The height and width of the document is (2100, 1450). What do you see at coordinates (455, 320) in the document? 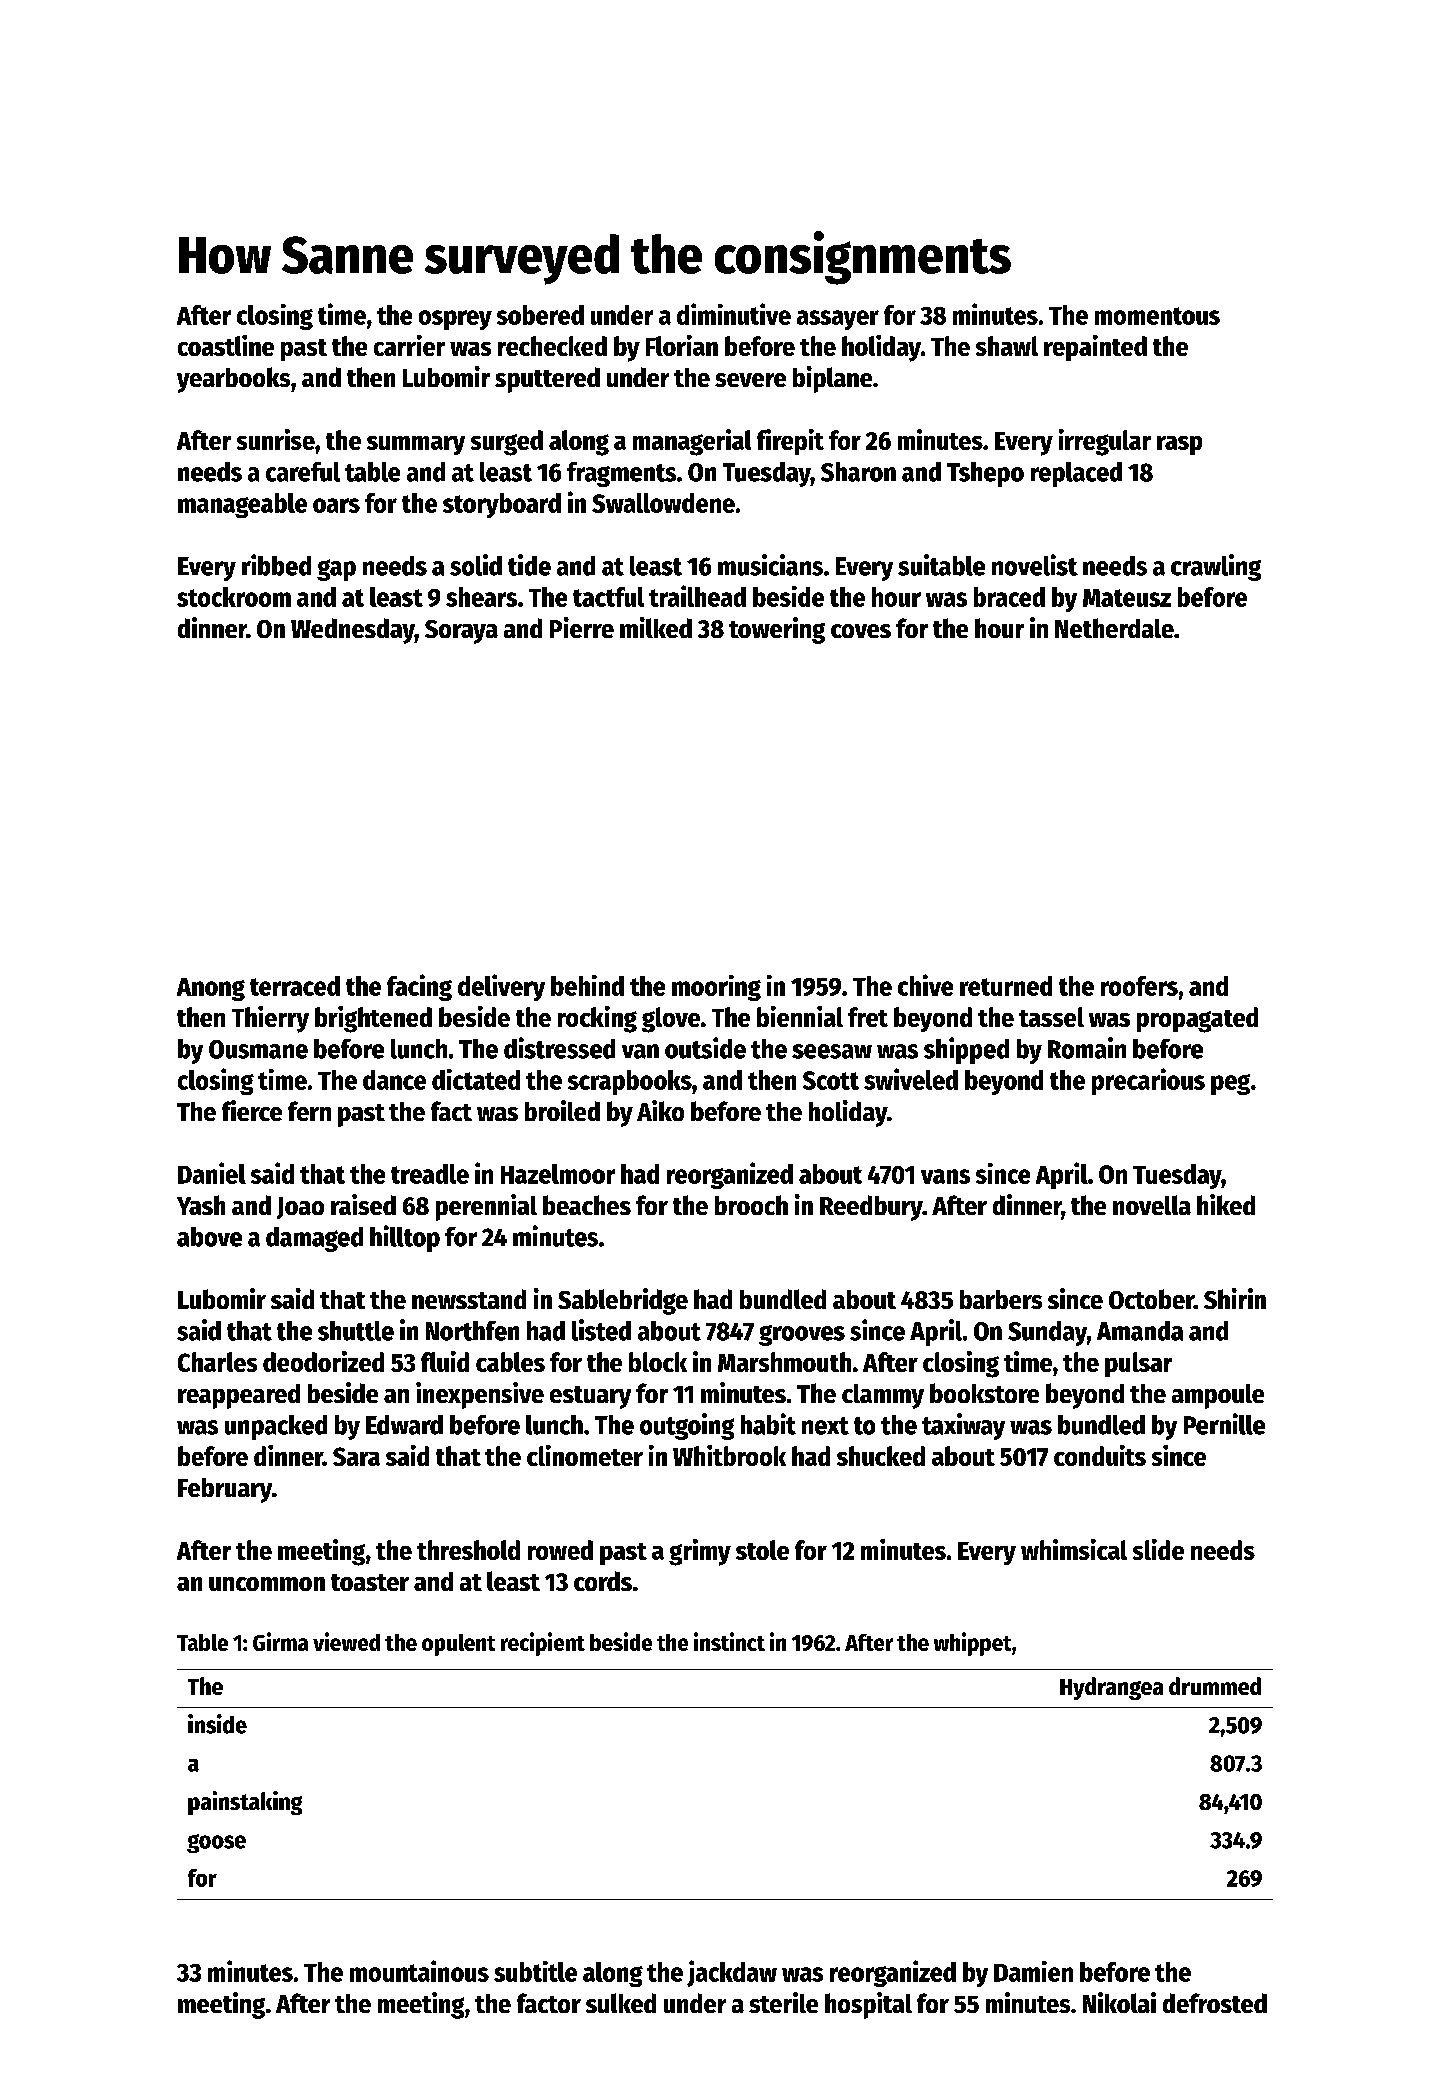
I see `osprey` at bounding box center [455, 320].
